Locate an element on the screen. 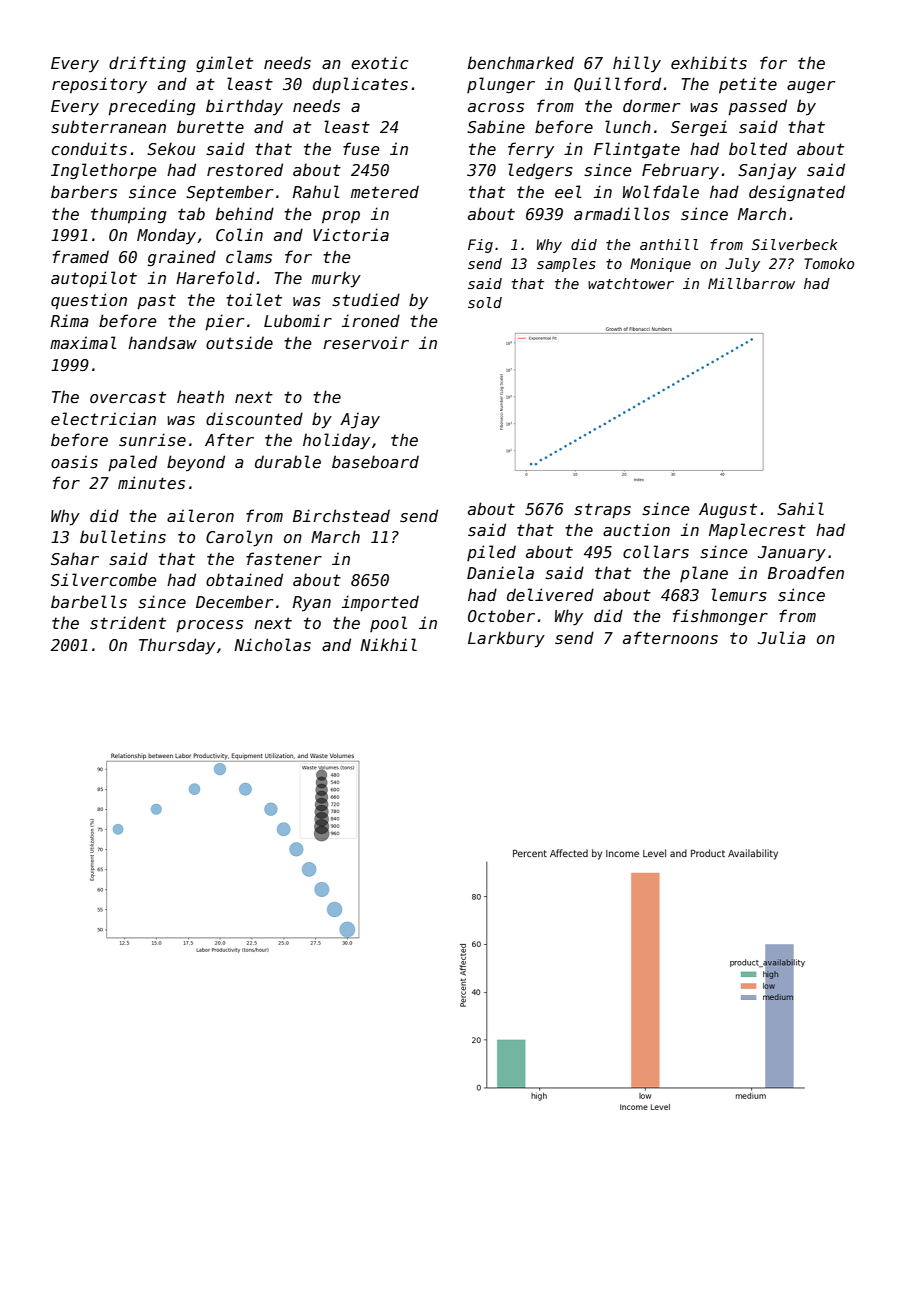 This screenshot has height=1316, width=908. delivered is located at coordinates (550, 595).
